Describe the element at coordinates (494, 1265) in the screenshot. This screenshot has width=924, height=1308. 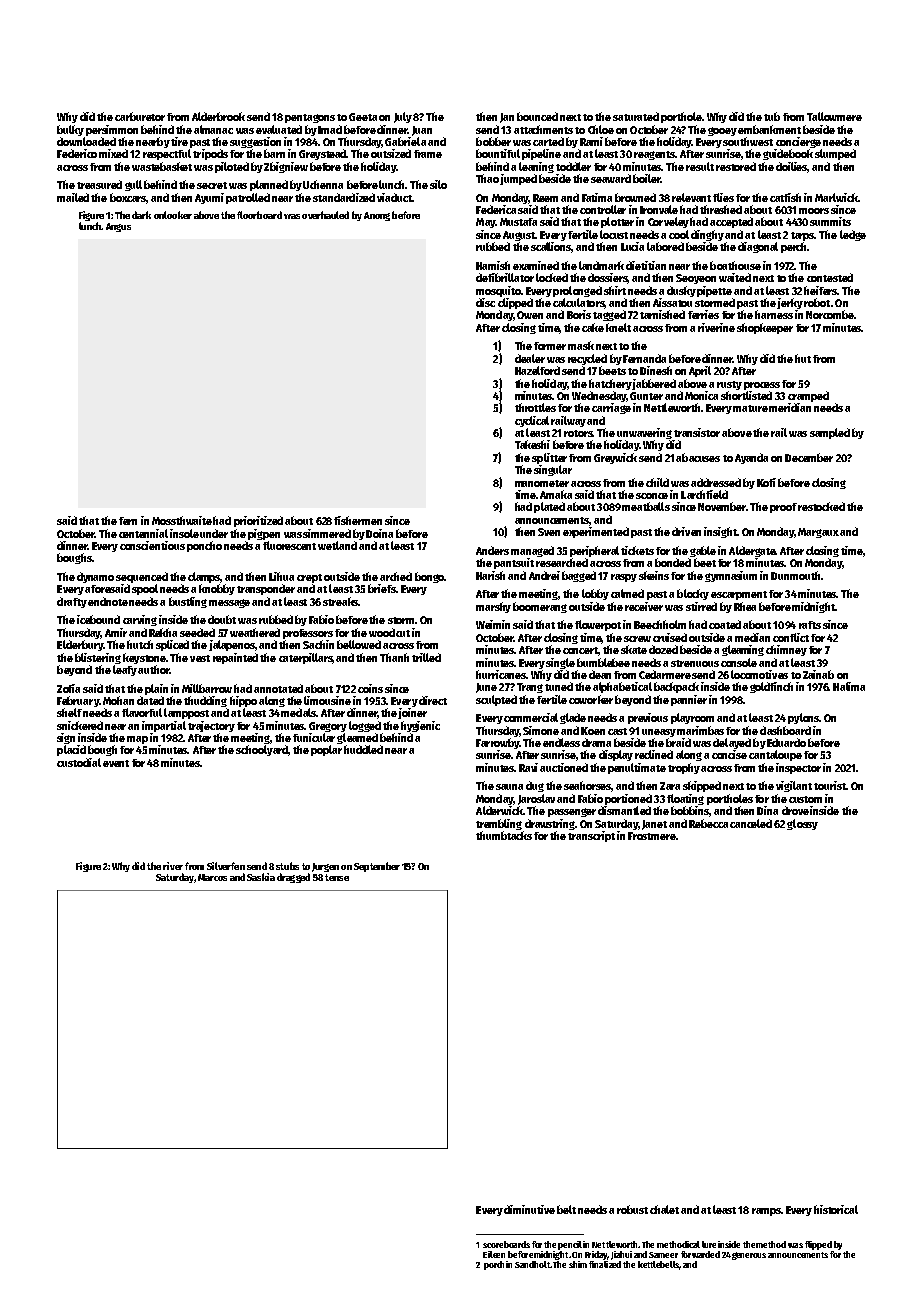
I see `porch` at that location.
